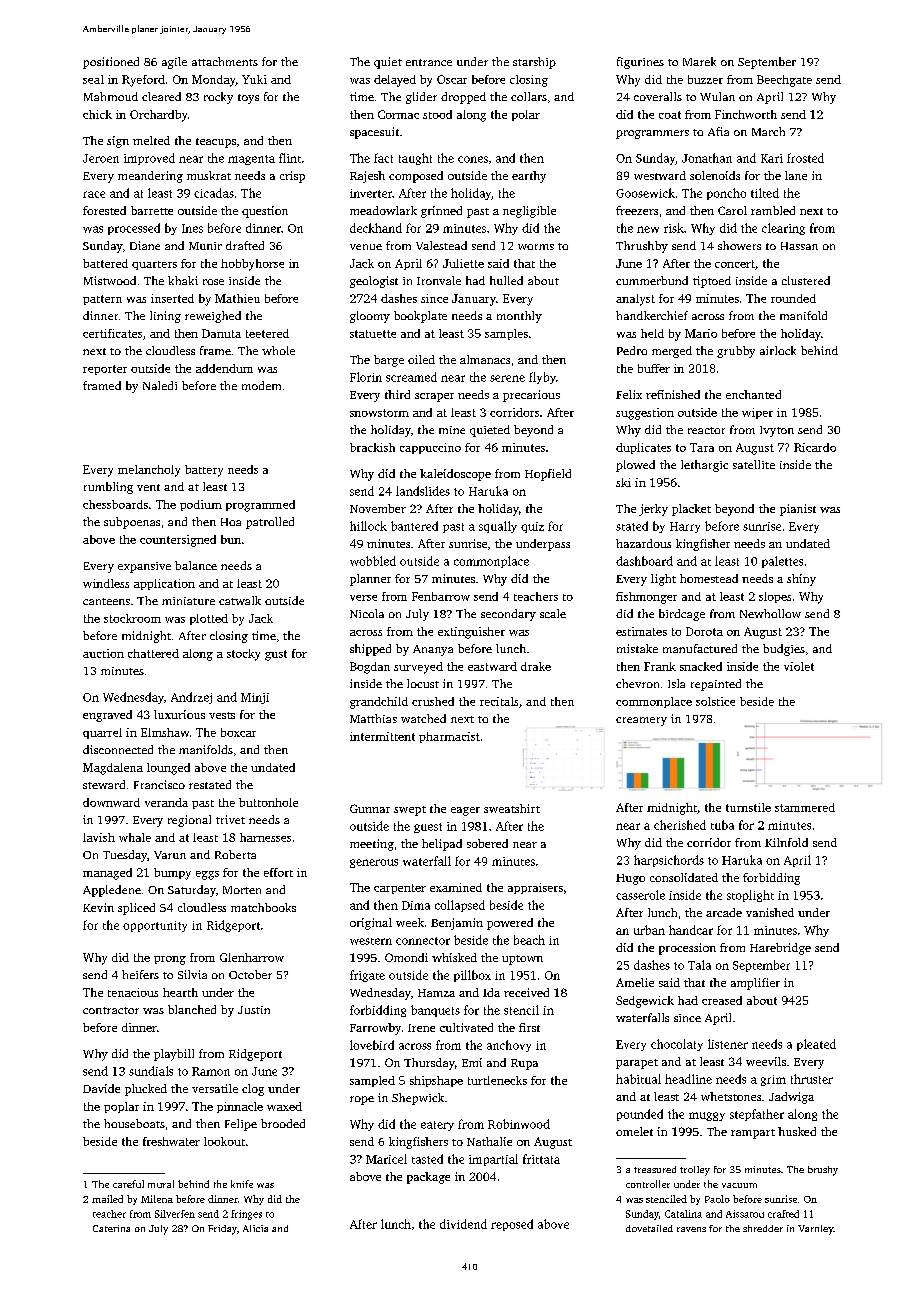 This image has width=924, height=1308. Describe the element at coordinates (757, 413) in the image. I see `wiper` at that location.
